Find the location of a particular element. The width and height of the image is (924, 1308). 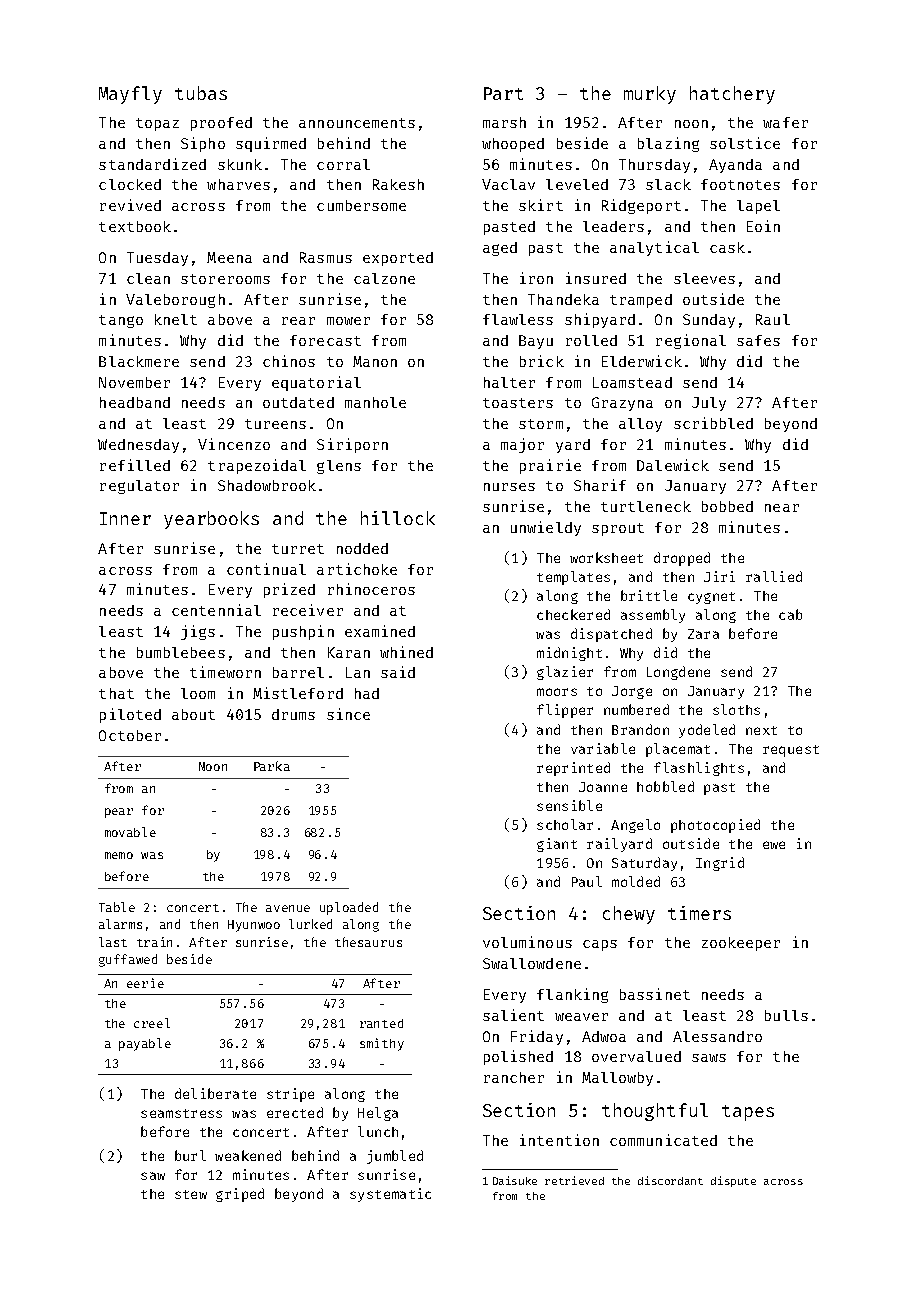

murky is located at coordinates (650, 95).
